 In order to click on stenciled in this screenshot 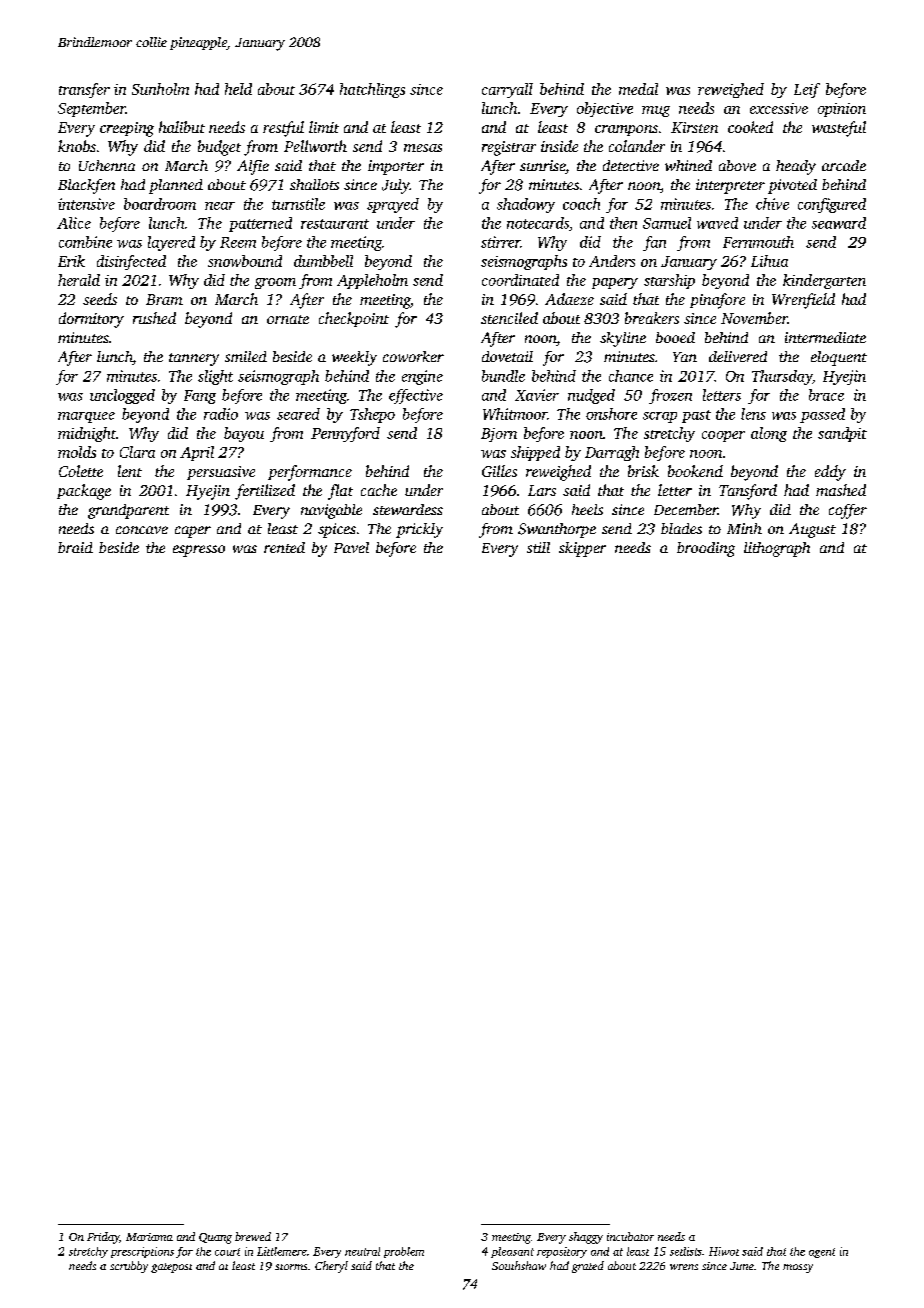, I will do `click(509, 318)`.
